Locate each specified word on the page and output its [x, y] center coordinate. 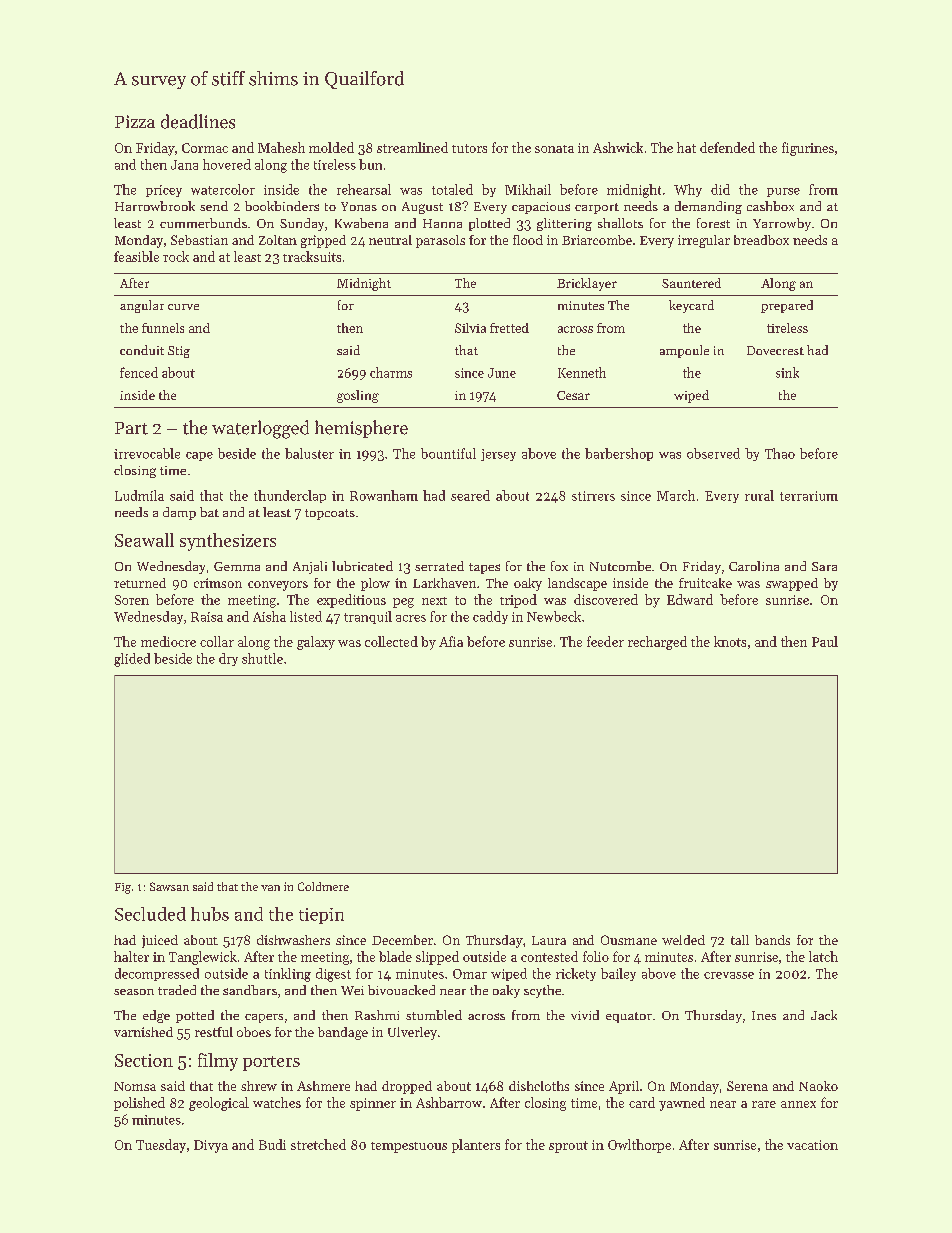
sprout [568, 1147]
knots [730, 641]
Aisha [269, 616]
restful [214, 1032]
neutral [390, 240]
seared [470, 495]
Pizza [135, 121]
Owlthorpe [639, 1146]
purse [783, 192]
